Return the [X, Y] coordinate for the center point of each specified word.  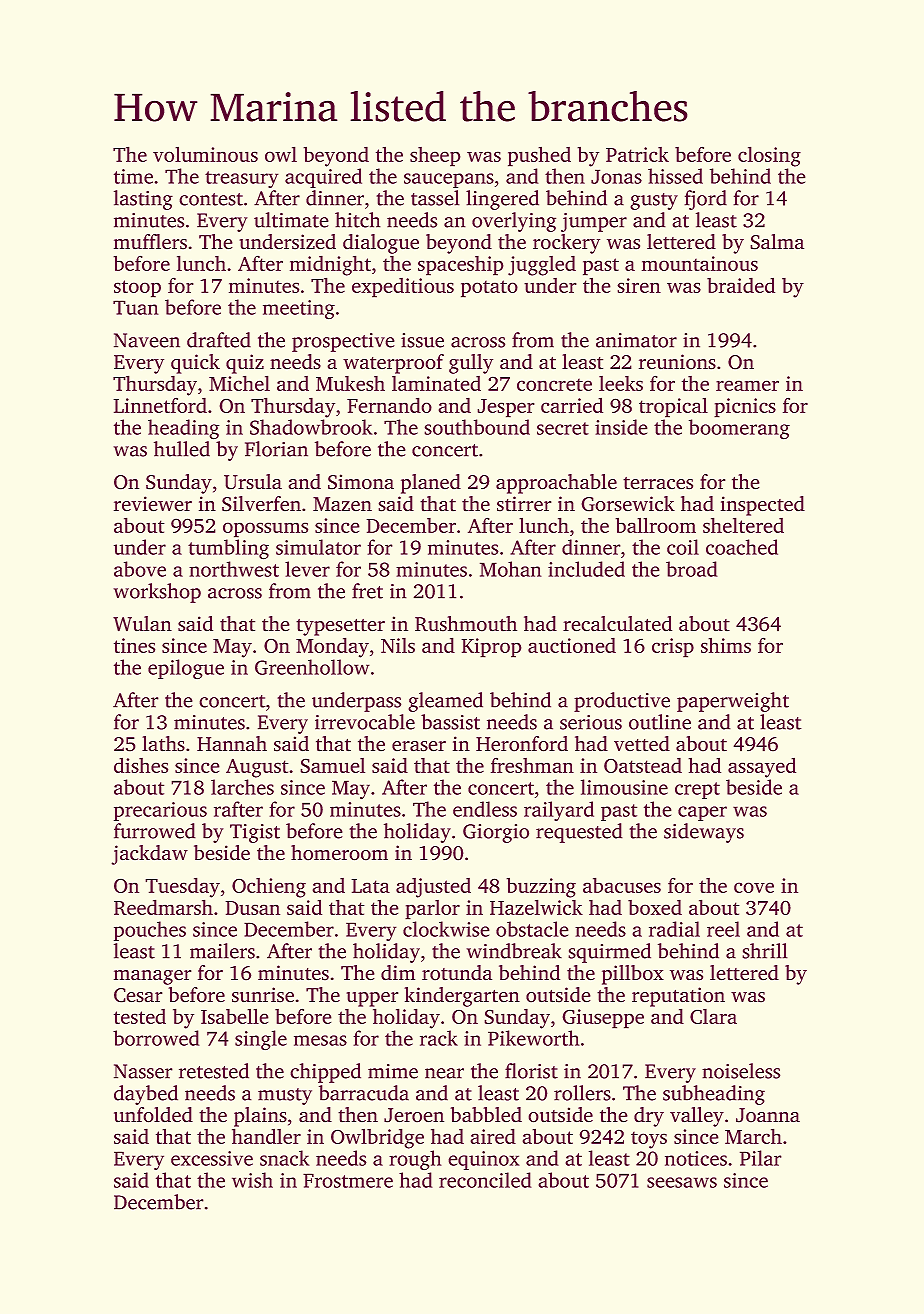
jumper [594, 222]
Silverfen [261, 504]
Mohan [511, 569]
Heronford [522, 744]
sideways [704, 833]
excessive [212, 1158]
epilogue [186, 669]
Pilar [761, 1158]
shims [726, 645]
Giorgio [496, 833]
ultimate [291, 220]
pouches [150, 931]
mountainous [700, 263]
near [444, 1073]
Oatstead [643, 765]
